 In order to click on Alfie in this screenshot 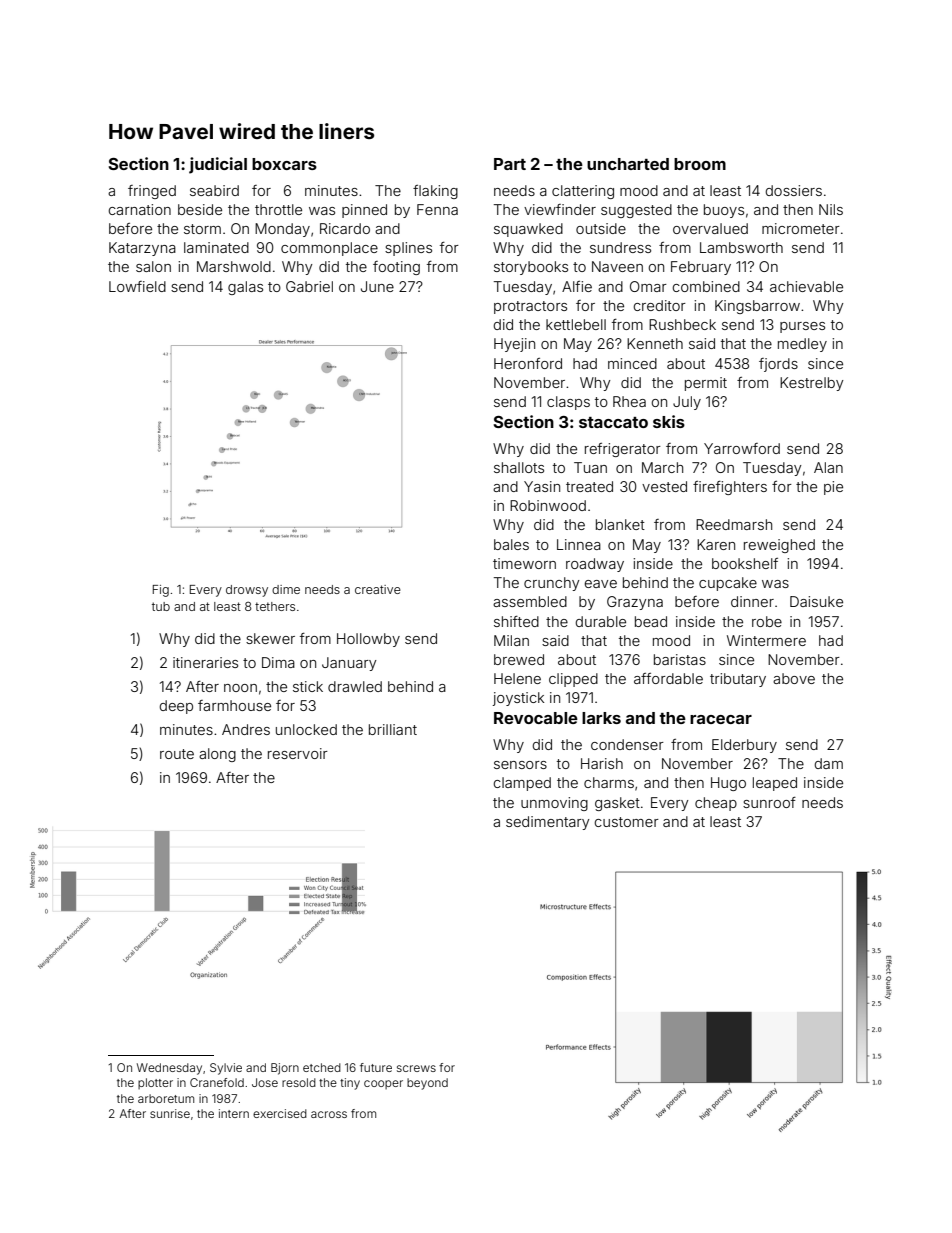, I will do `click(577, 286)`.
